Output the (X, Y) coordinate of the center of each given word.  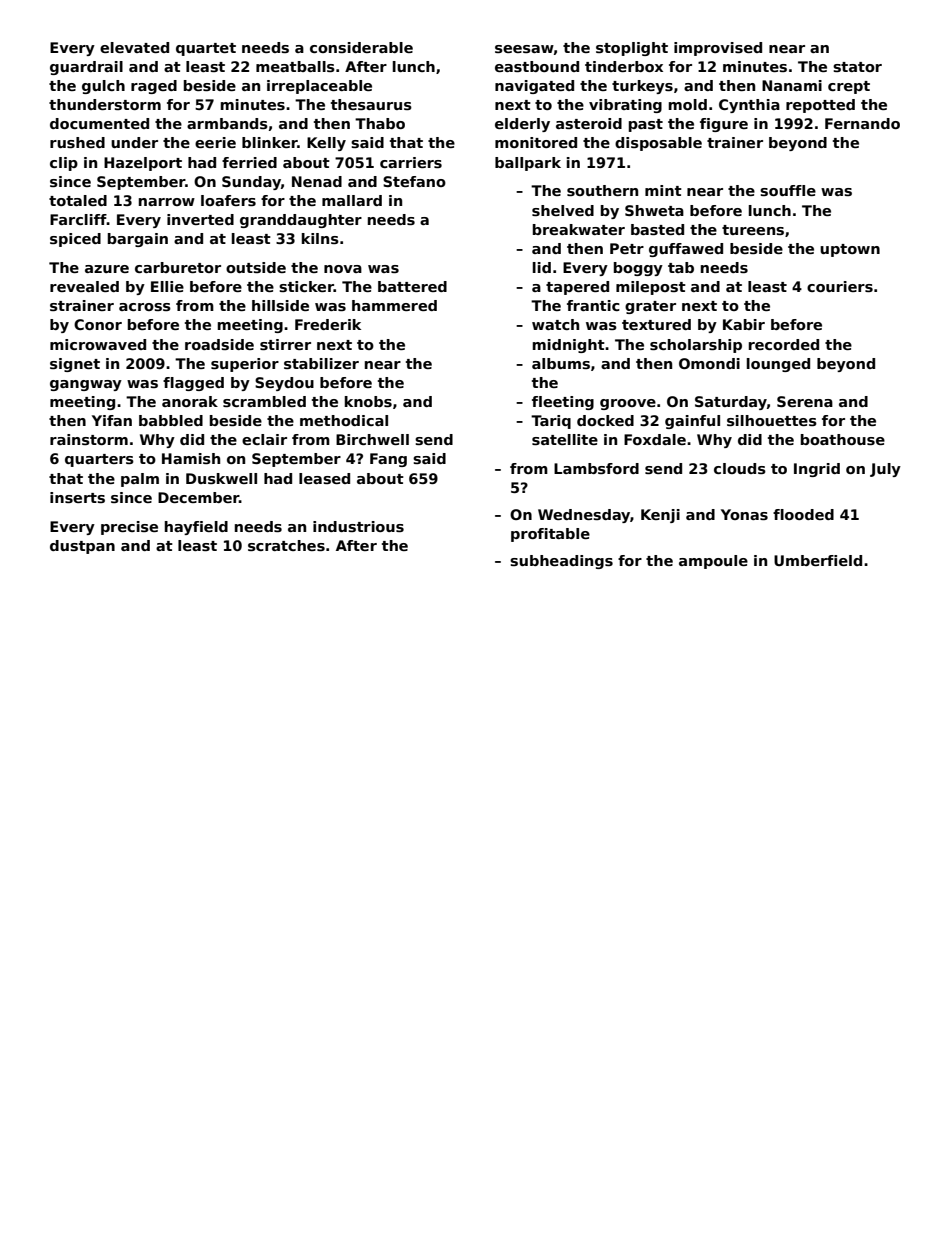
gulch (103, 87)
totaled (78, 200)
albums (561, 363)
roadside (219, 344)
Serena (805, 401)
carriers (411, 162)
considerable (361, 47)
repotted (820, 106)
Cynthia (749, 106)
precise (129, 528)
